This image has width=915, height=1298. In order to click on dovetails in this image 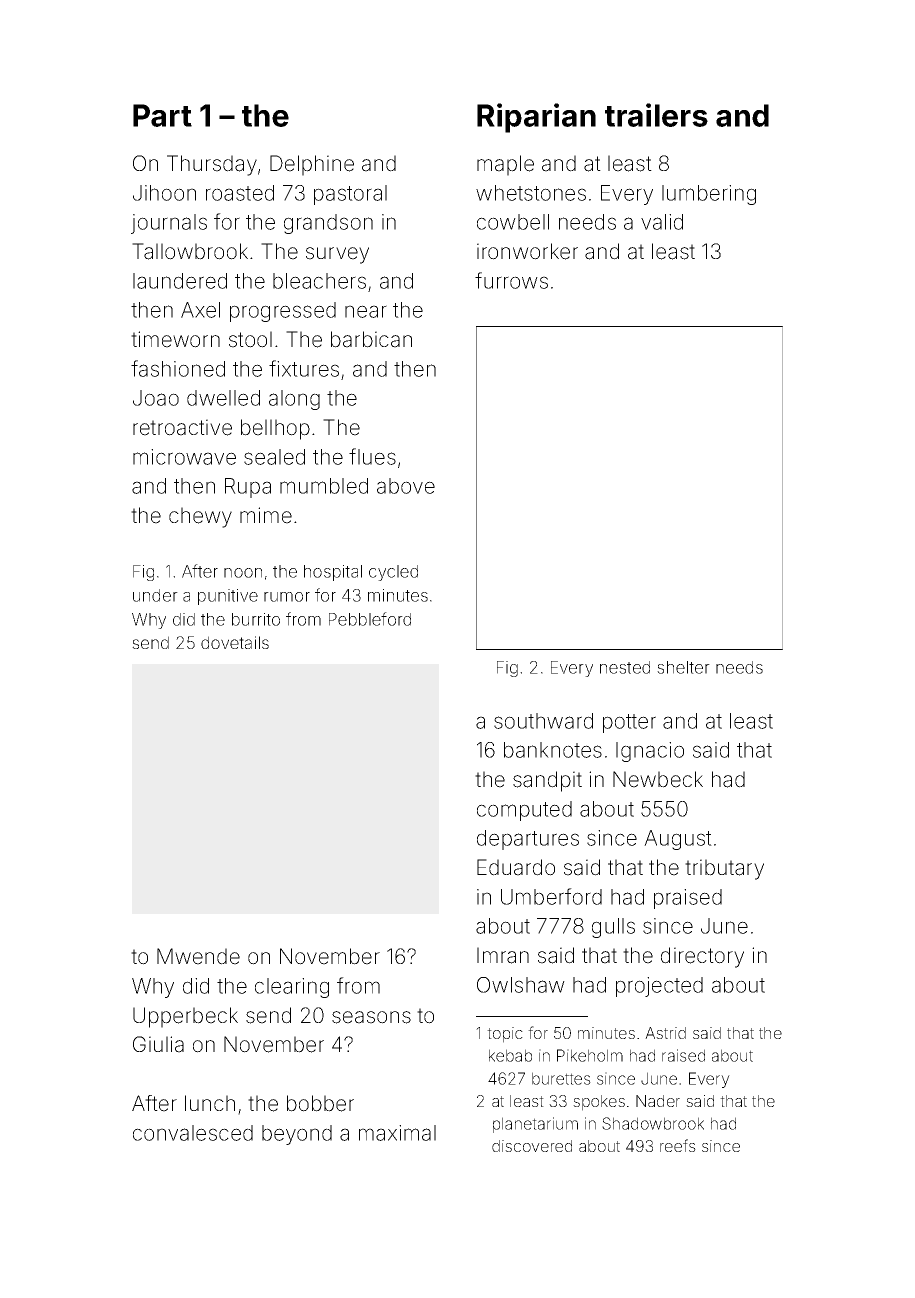, I will do `click(235, 642)`.
